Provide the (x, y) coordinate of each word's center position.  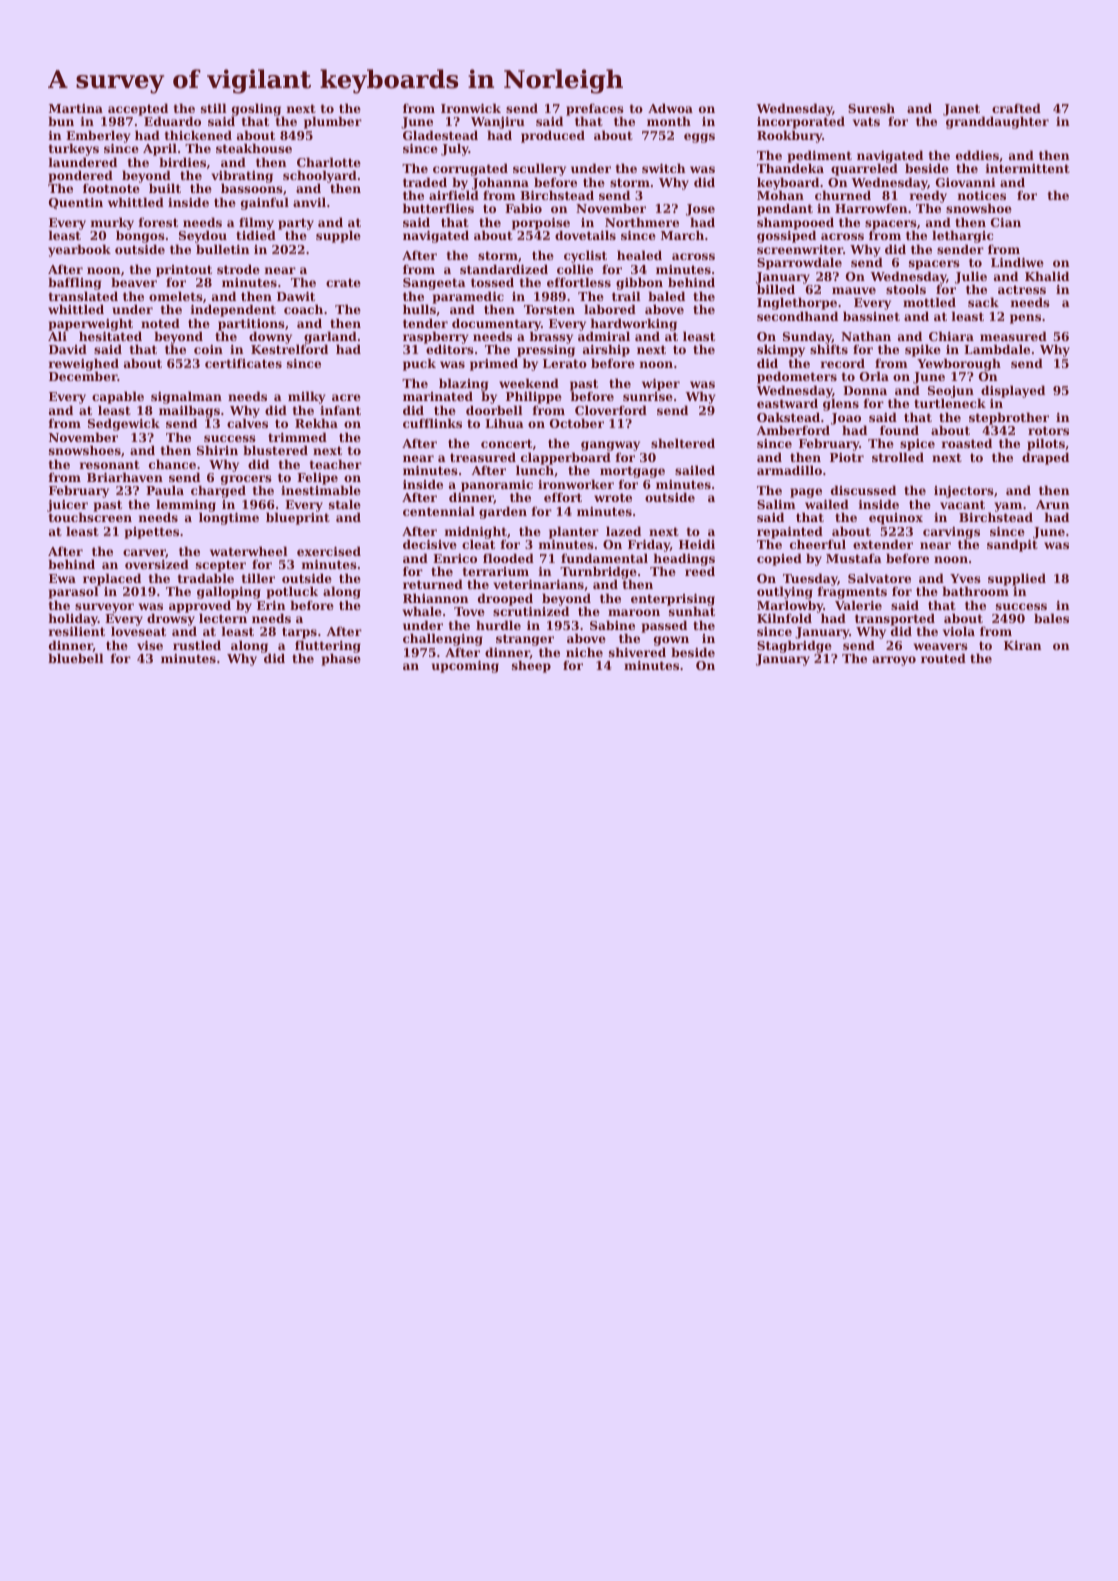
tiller (258, 578)
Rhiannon (436, 598)
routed (943, 658)
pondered (80, 177)
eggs (699, 138)
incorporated (801, 123)
